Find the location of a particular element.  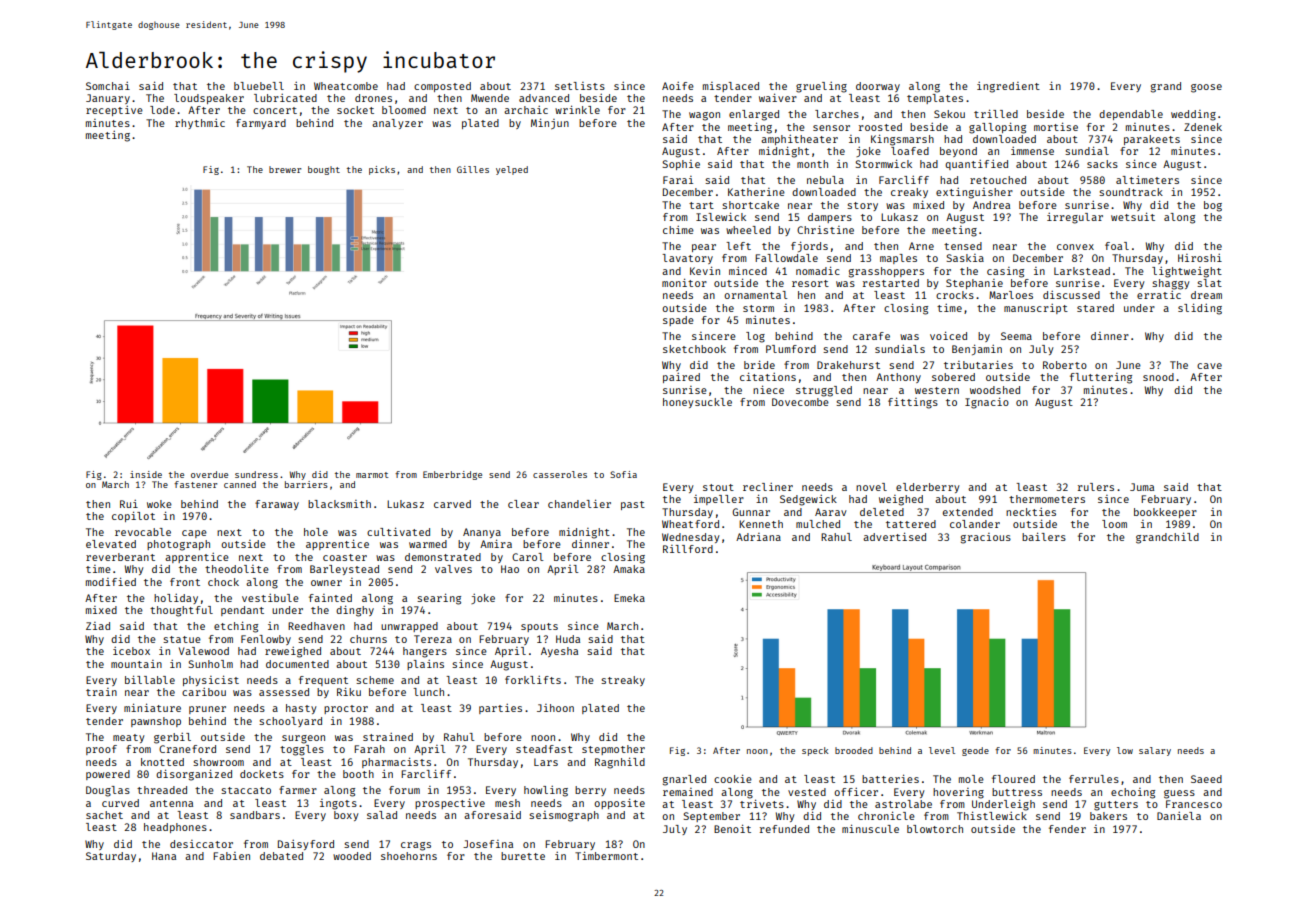

brewer is located at coordinates (285, 169).
